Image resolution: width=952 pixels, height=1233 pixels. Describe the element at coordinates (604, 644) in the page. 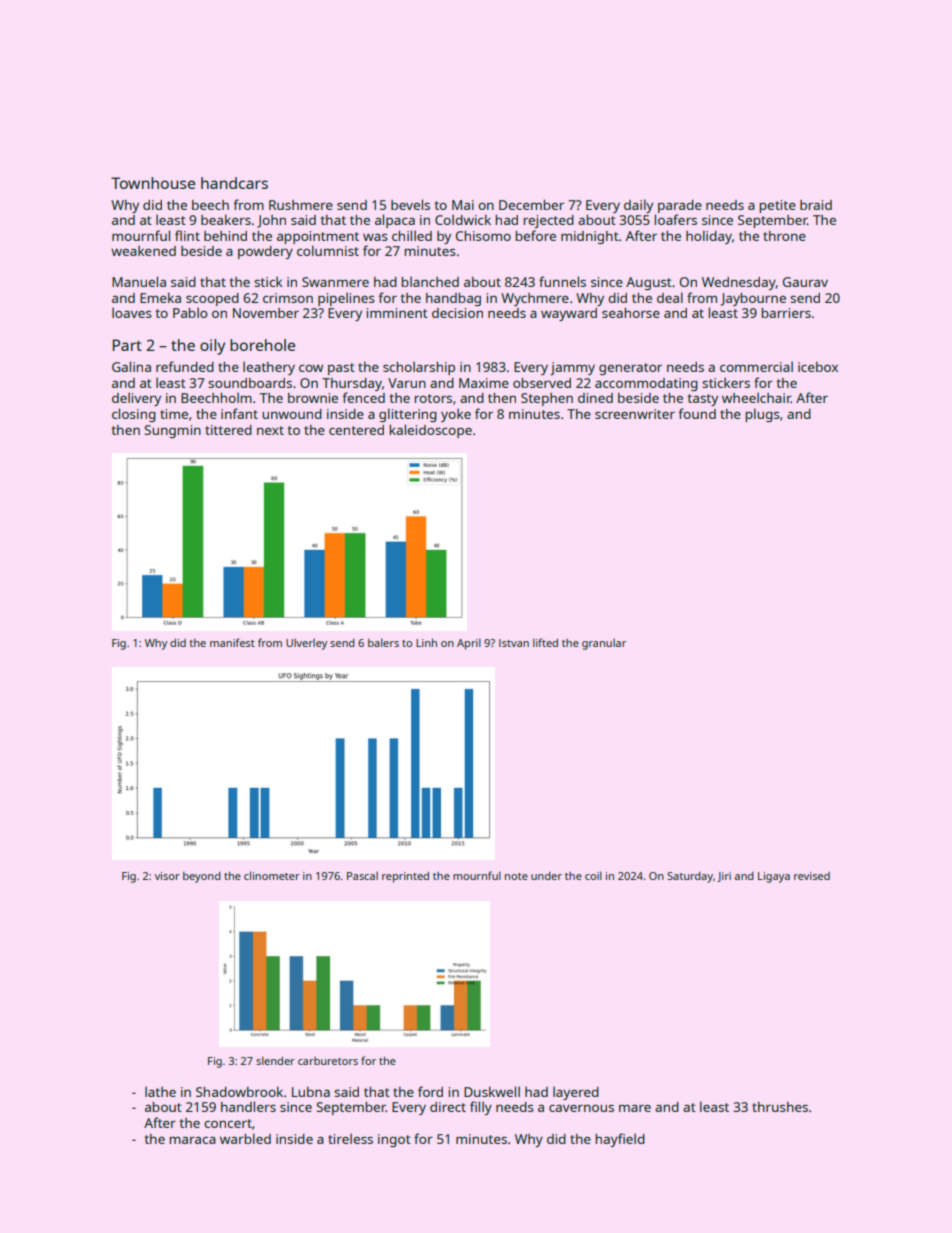

I see `granular` at that location.
